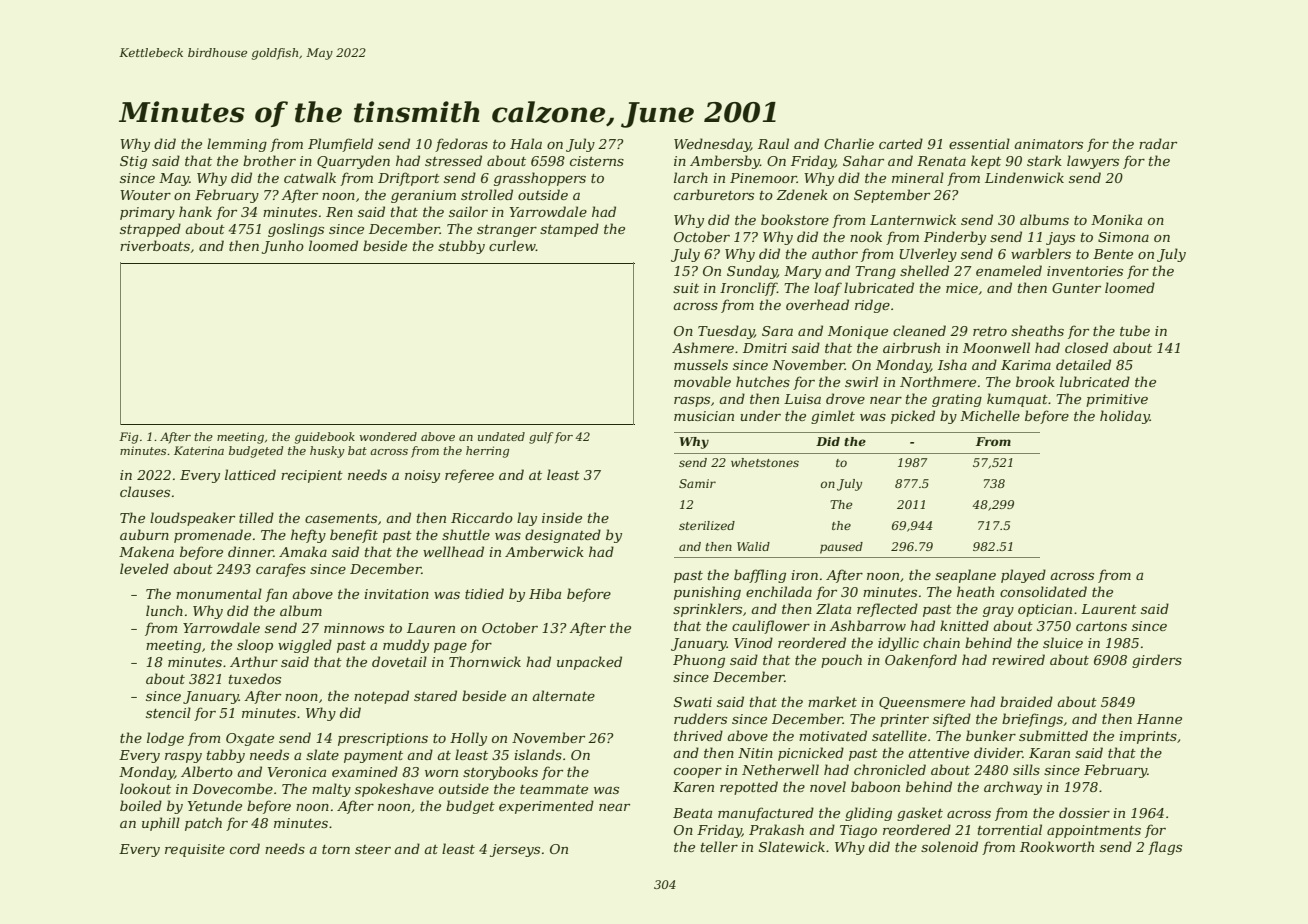  I want to click on radar, so click(1158, 143).
